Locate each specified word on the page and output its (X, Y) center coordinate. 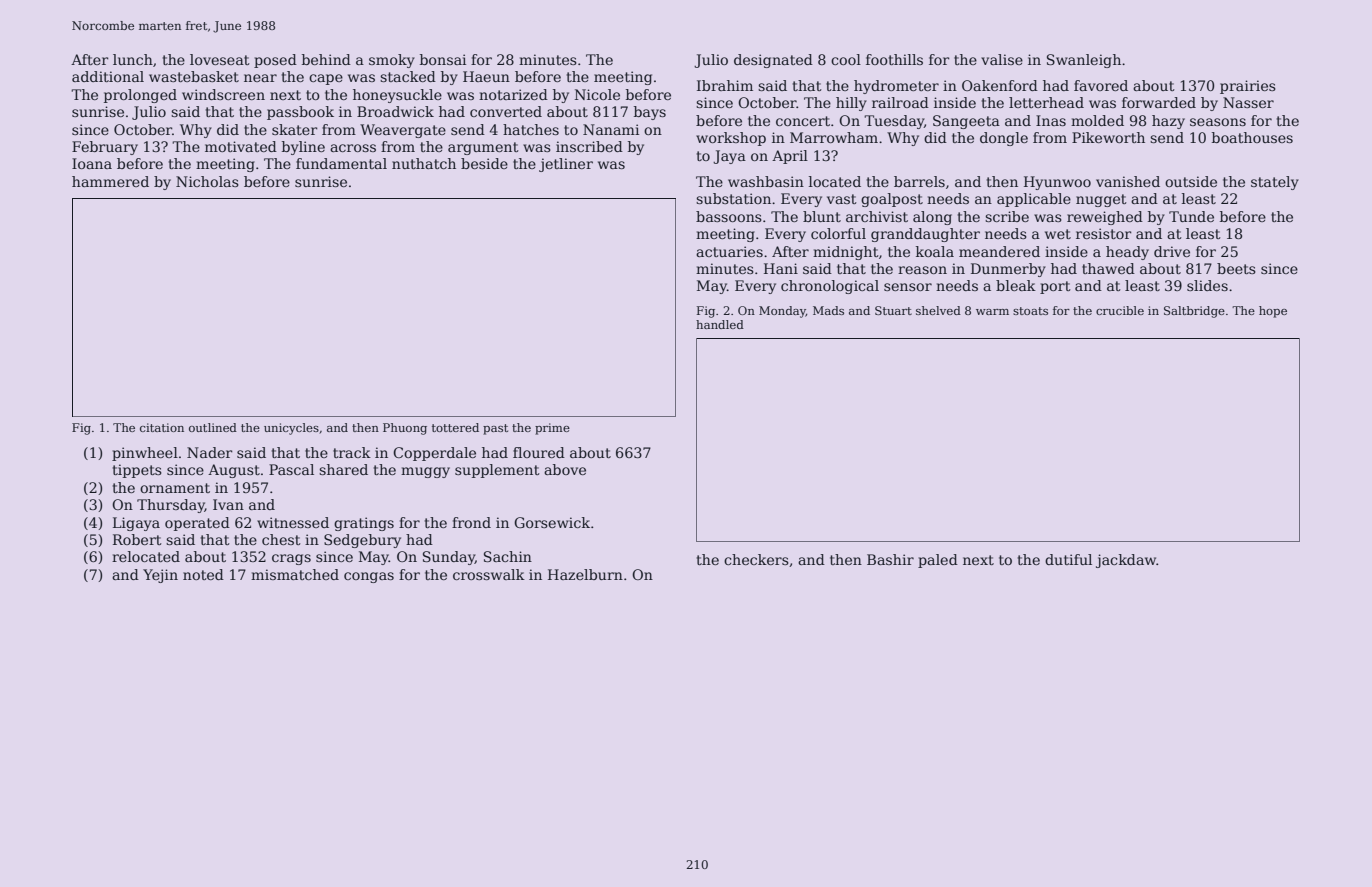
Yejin (160, 576)
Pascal (291, 469)
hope (1273, 312)
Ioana (92, 163)
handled (720, 324)
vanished (1128, 181)
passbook (300, 113)
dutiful (1068, 559)
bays (650, 113)
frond (471, 522)
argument (483, 148)
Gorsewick (552, 522)
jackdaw (1126, 561)
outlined (213, 427)
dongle (1004, 139)
